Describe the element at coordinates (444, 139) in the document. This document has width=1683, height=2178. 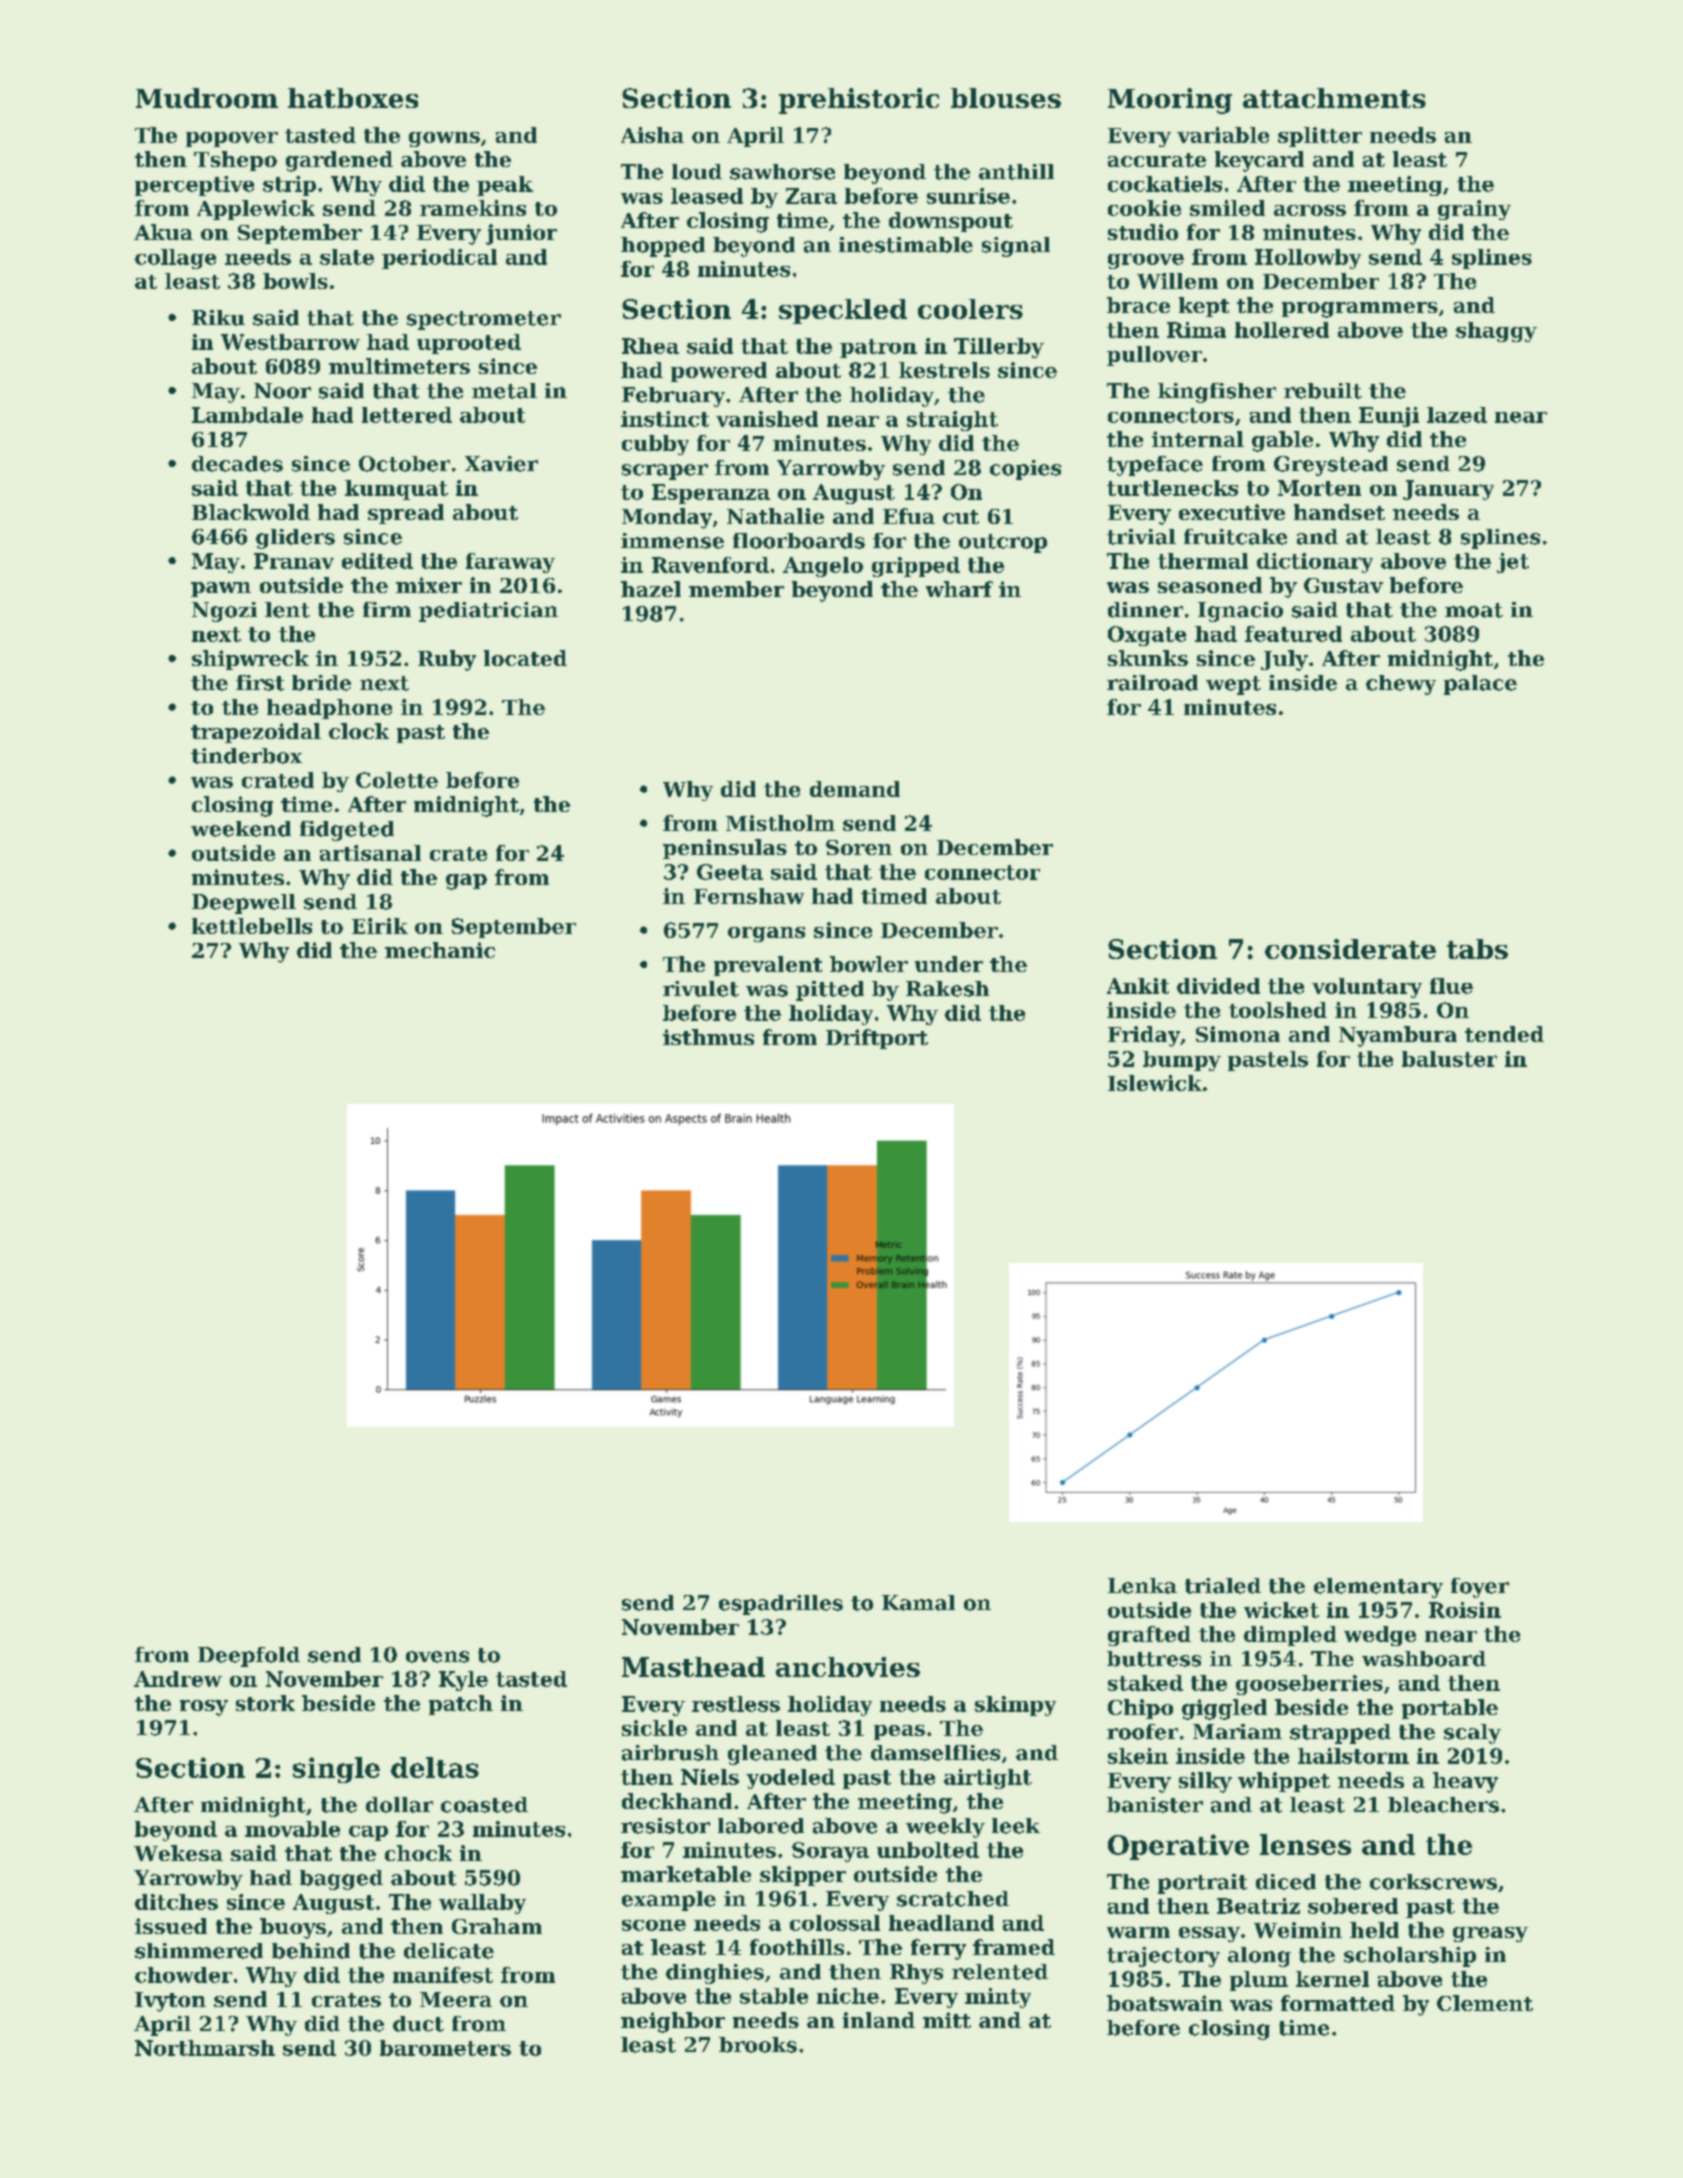
I see `gowns` at that location.
